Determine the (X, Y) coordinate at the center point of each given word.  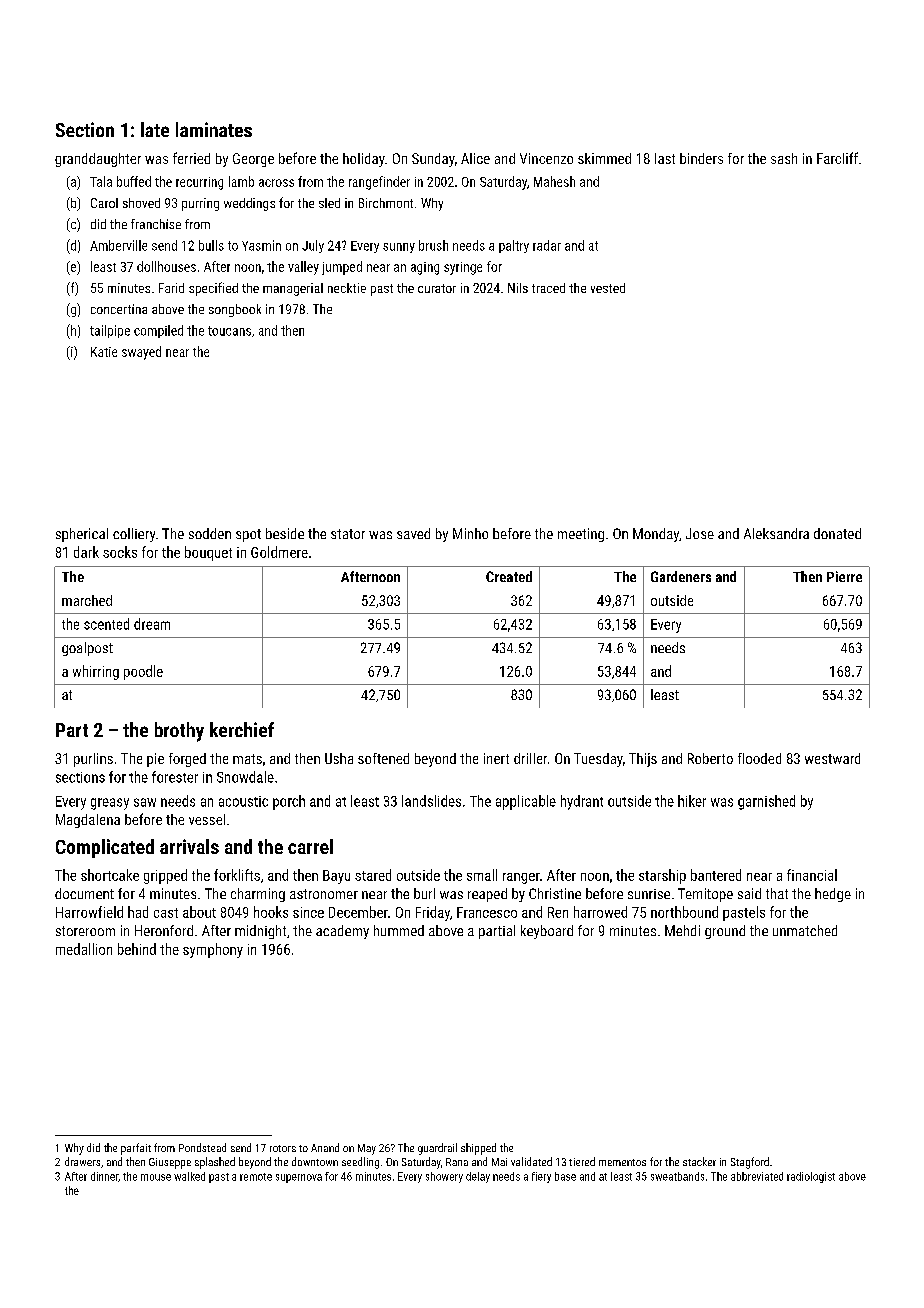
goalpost (87, 649)
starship (662, 876)
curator (437, 288)
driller (530, 758)
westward (832, 758)
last (665, 158)
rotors (283, 1148)
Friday (433, 913)
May (367, 1149)
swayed (141, 353)
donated (837, 533)
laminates (214, 129)
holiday (364, 160)
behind (137, 949)
